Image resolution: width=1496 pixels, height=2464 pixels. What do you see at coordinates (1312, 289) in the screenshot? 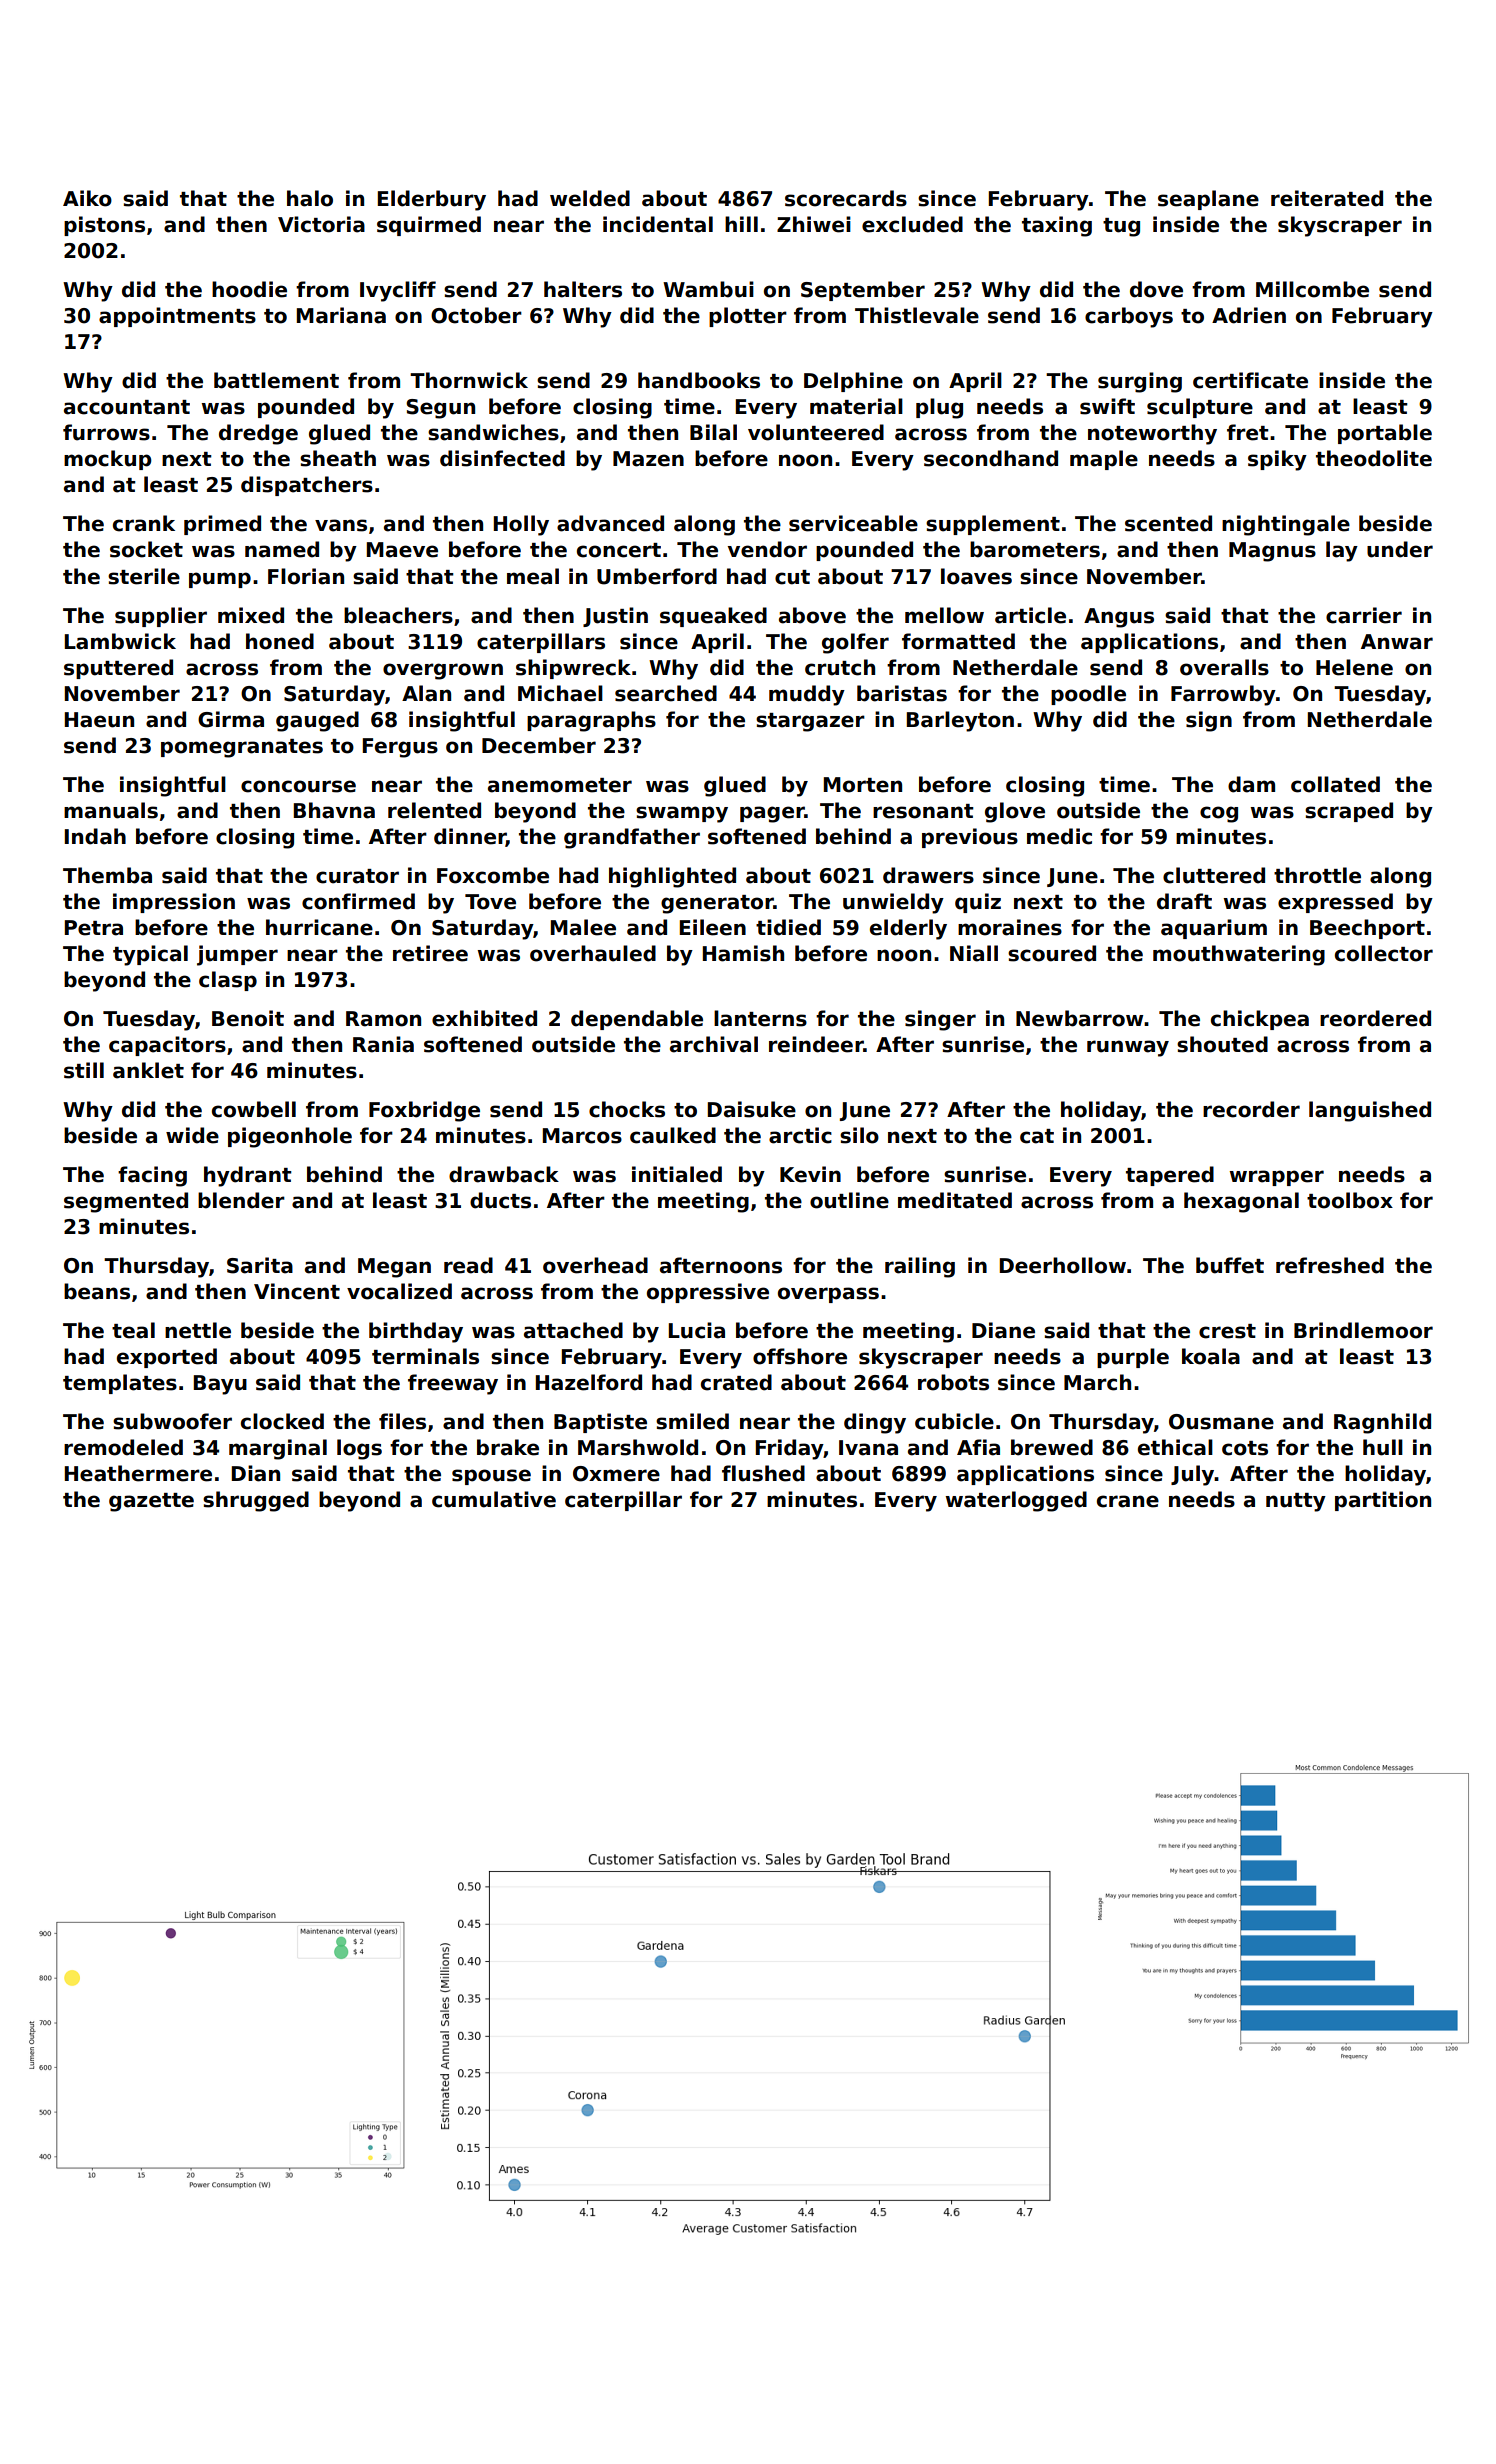
I see `Millcombe` at bounding box center [1312, 289].
